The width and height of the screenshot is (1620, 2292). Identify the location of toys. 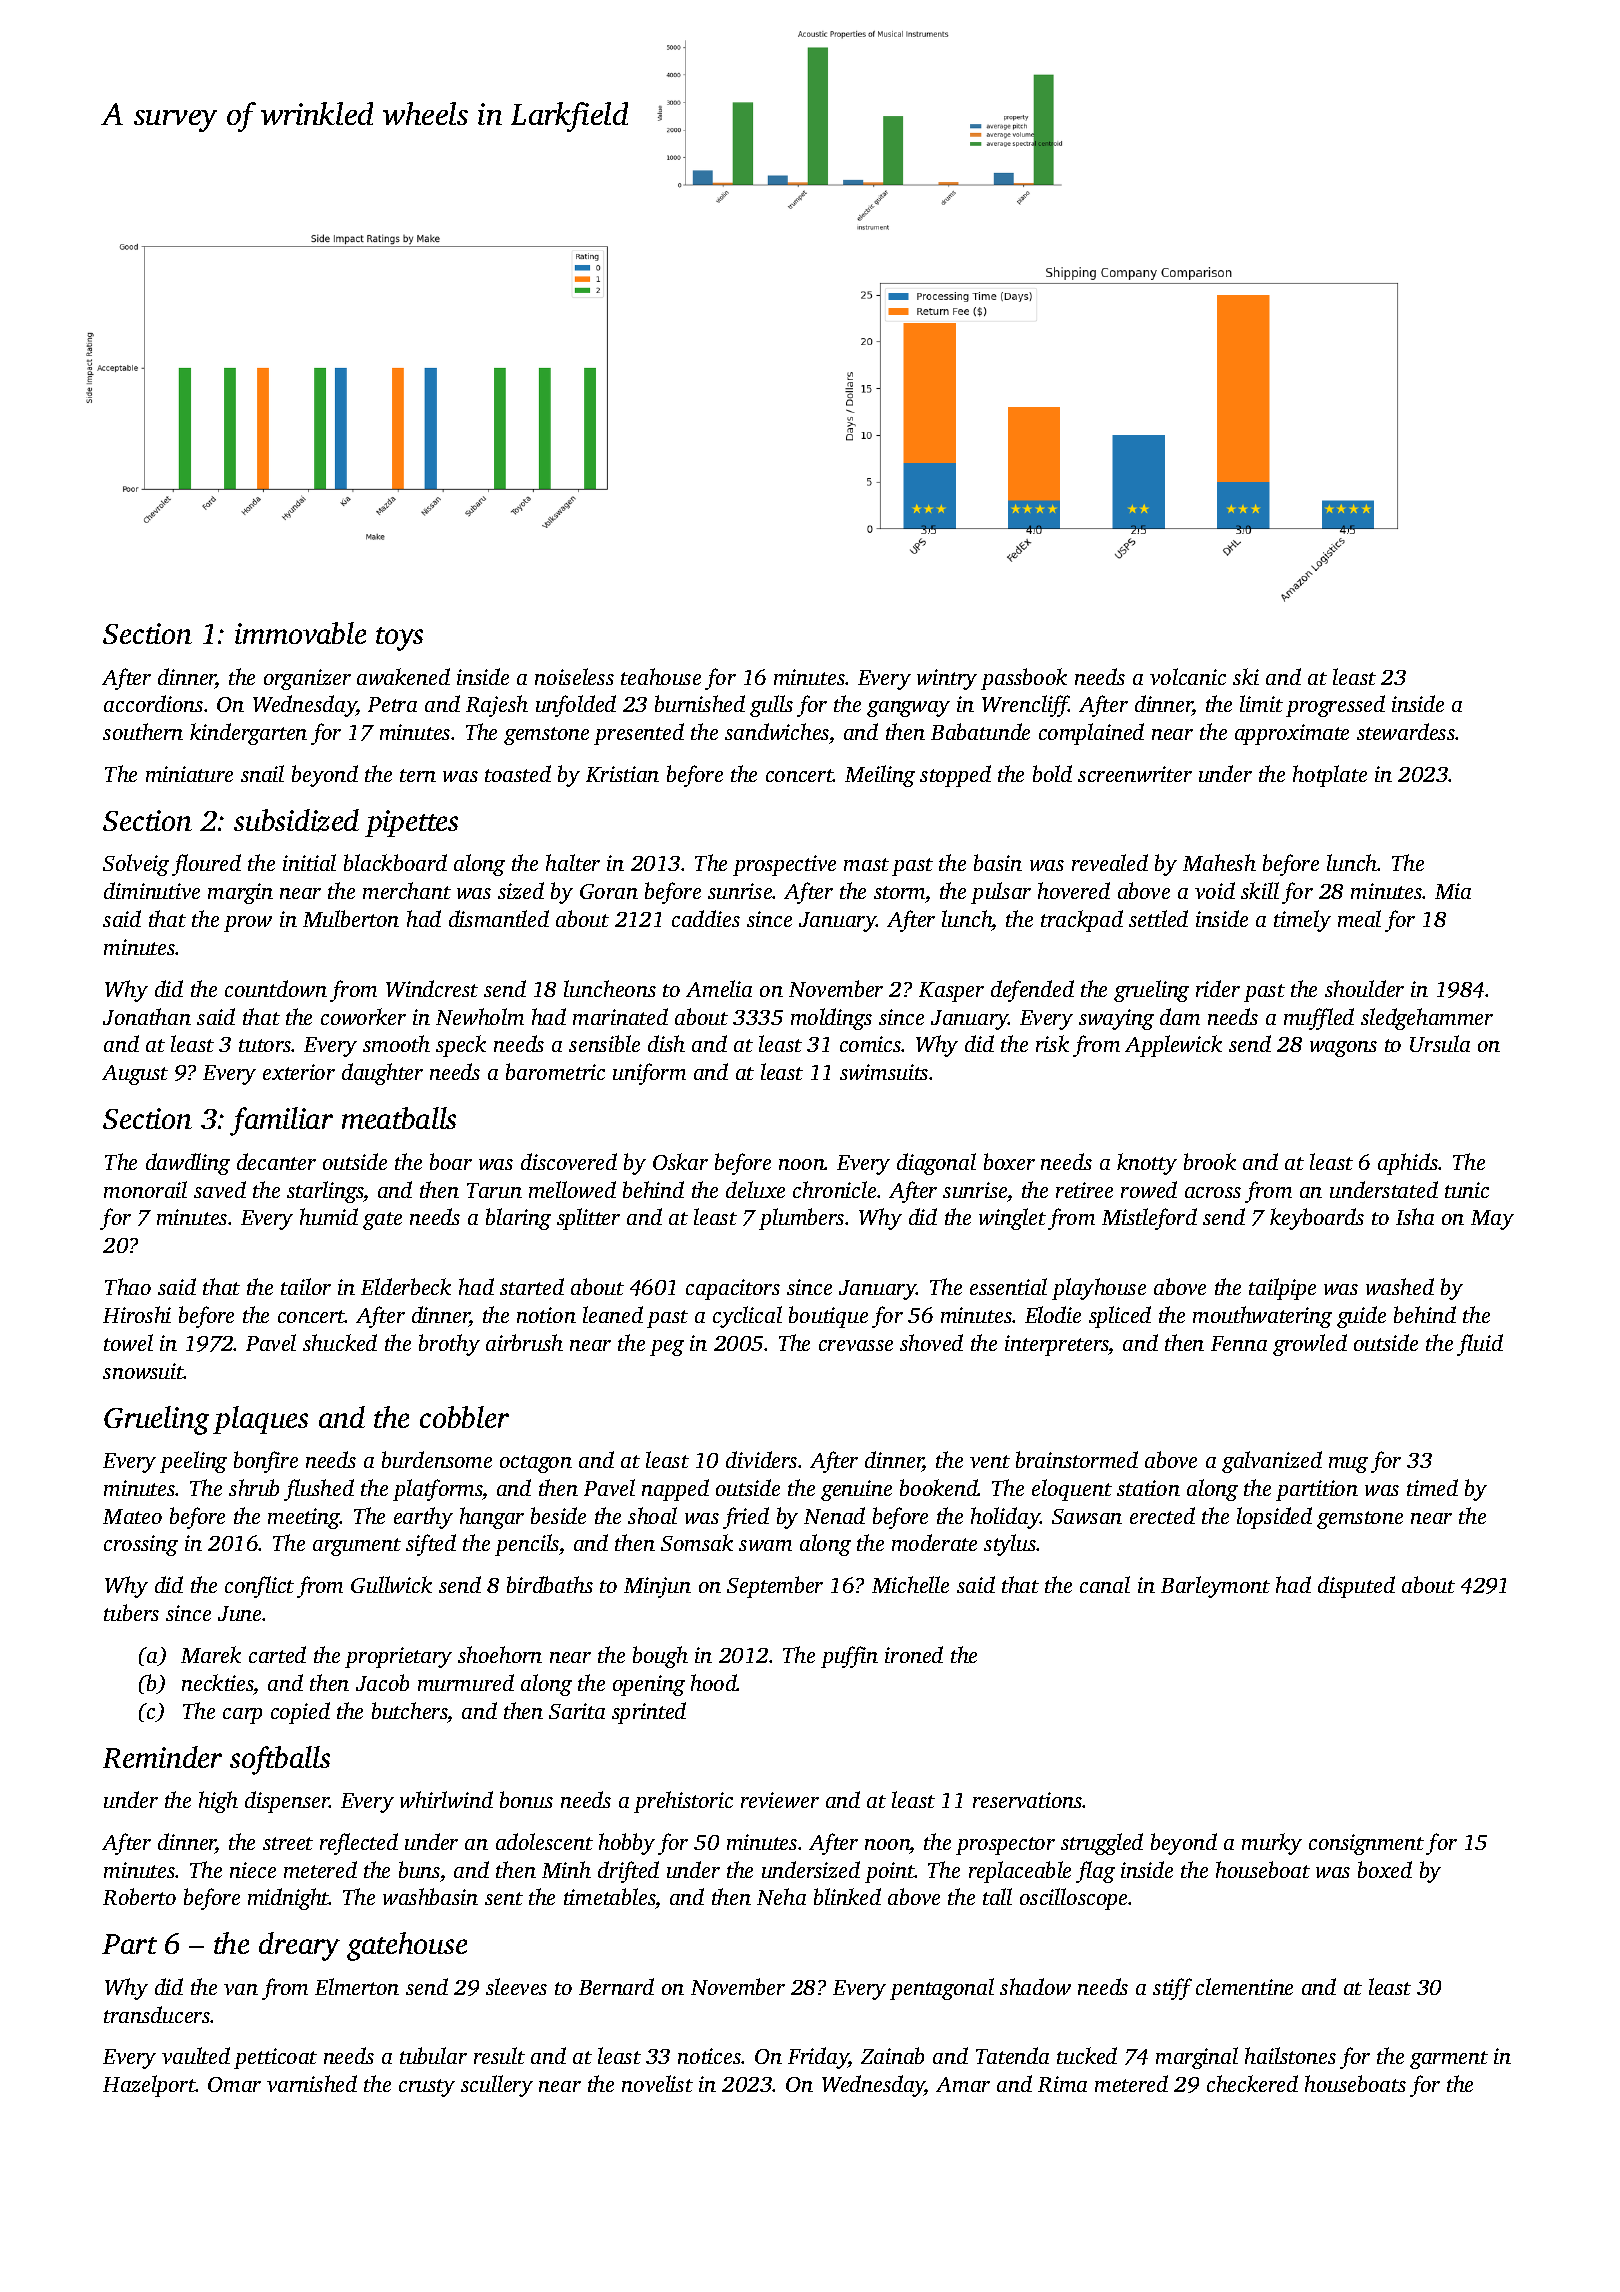
(399, 639).
